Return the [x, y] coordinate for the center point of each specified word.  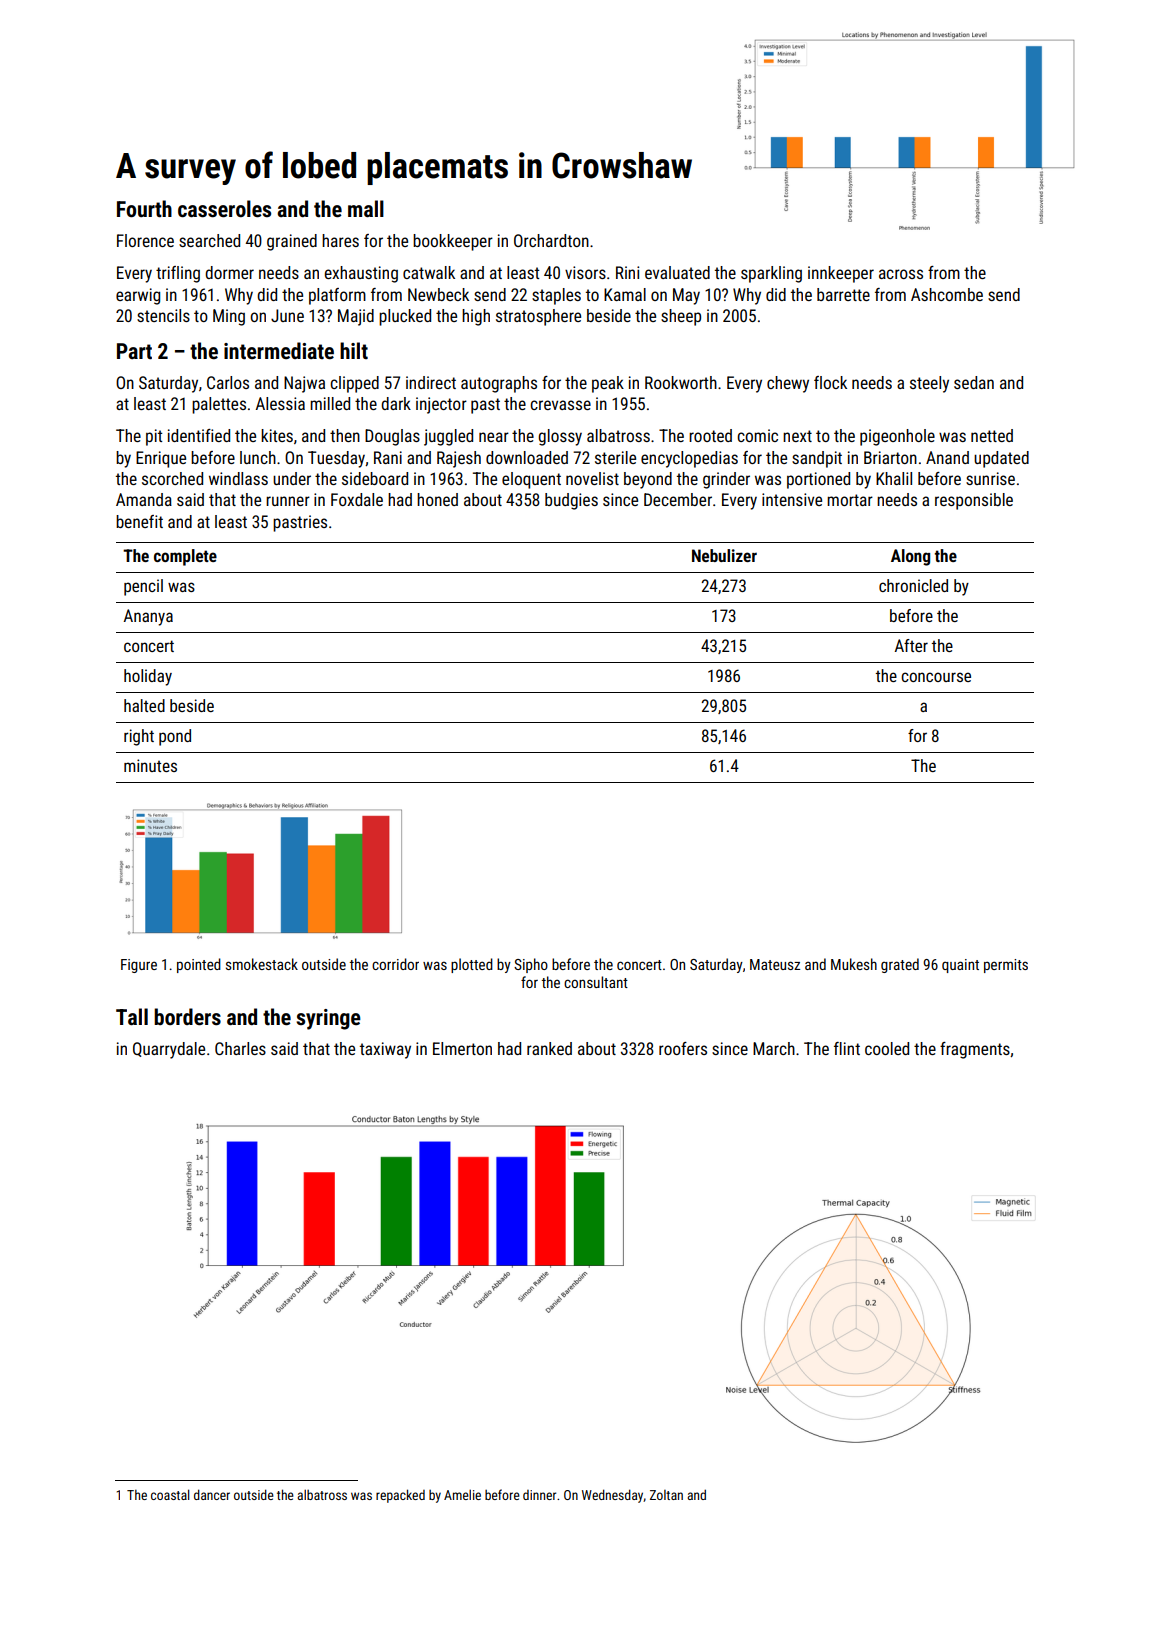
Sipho [531, 965]
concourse [936, 677]
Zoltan [666, 1495]
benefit [139, 521]
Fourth [144, 209]
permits [1006, 966]
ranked [549, 1048]
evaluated [677, 272]
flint [847, 1048]
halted [144, 705]
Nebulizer [724, 555]
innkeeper [841, 274]
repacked [400, 1496]
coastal [170, 1494]
